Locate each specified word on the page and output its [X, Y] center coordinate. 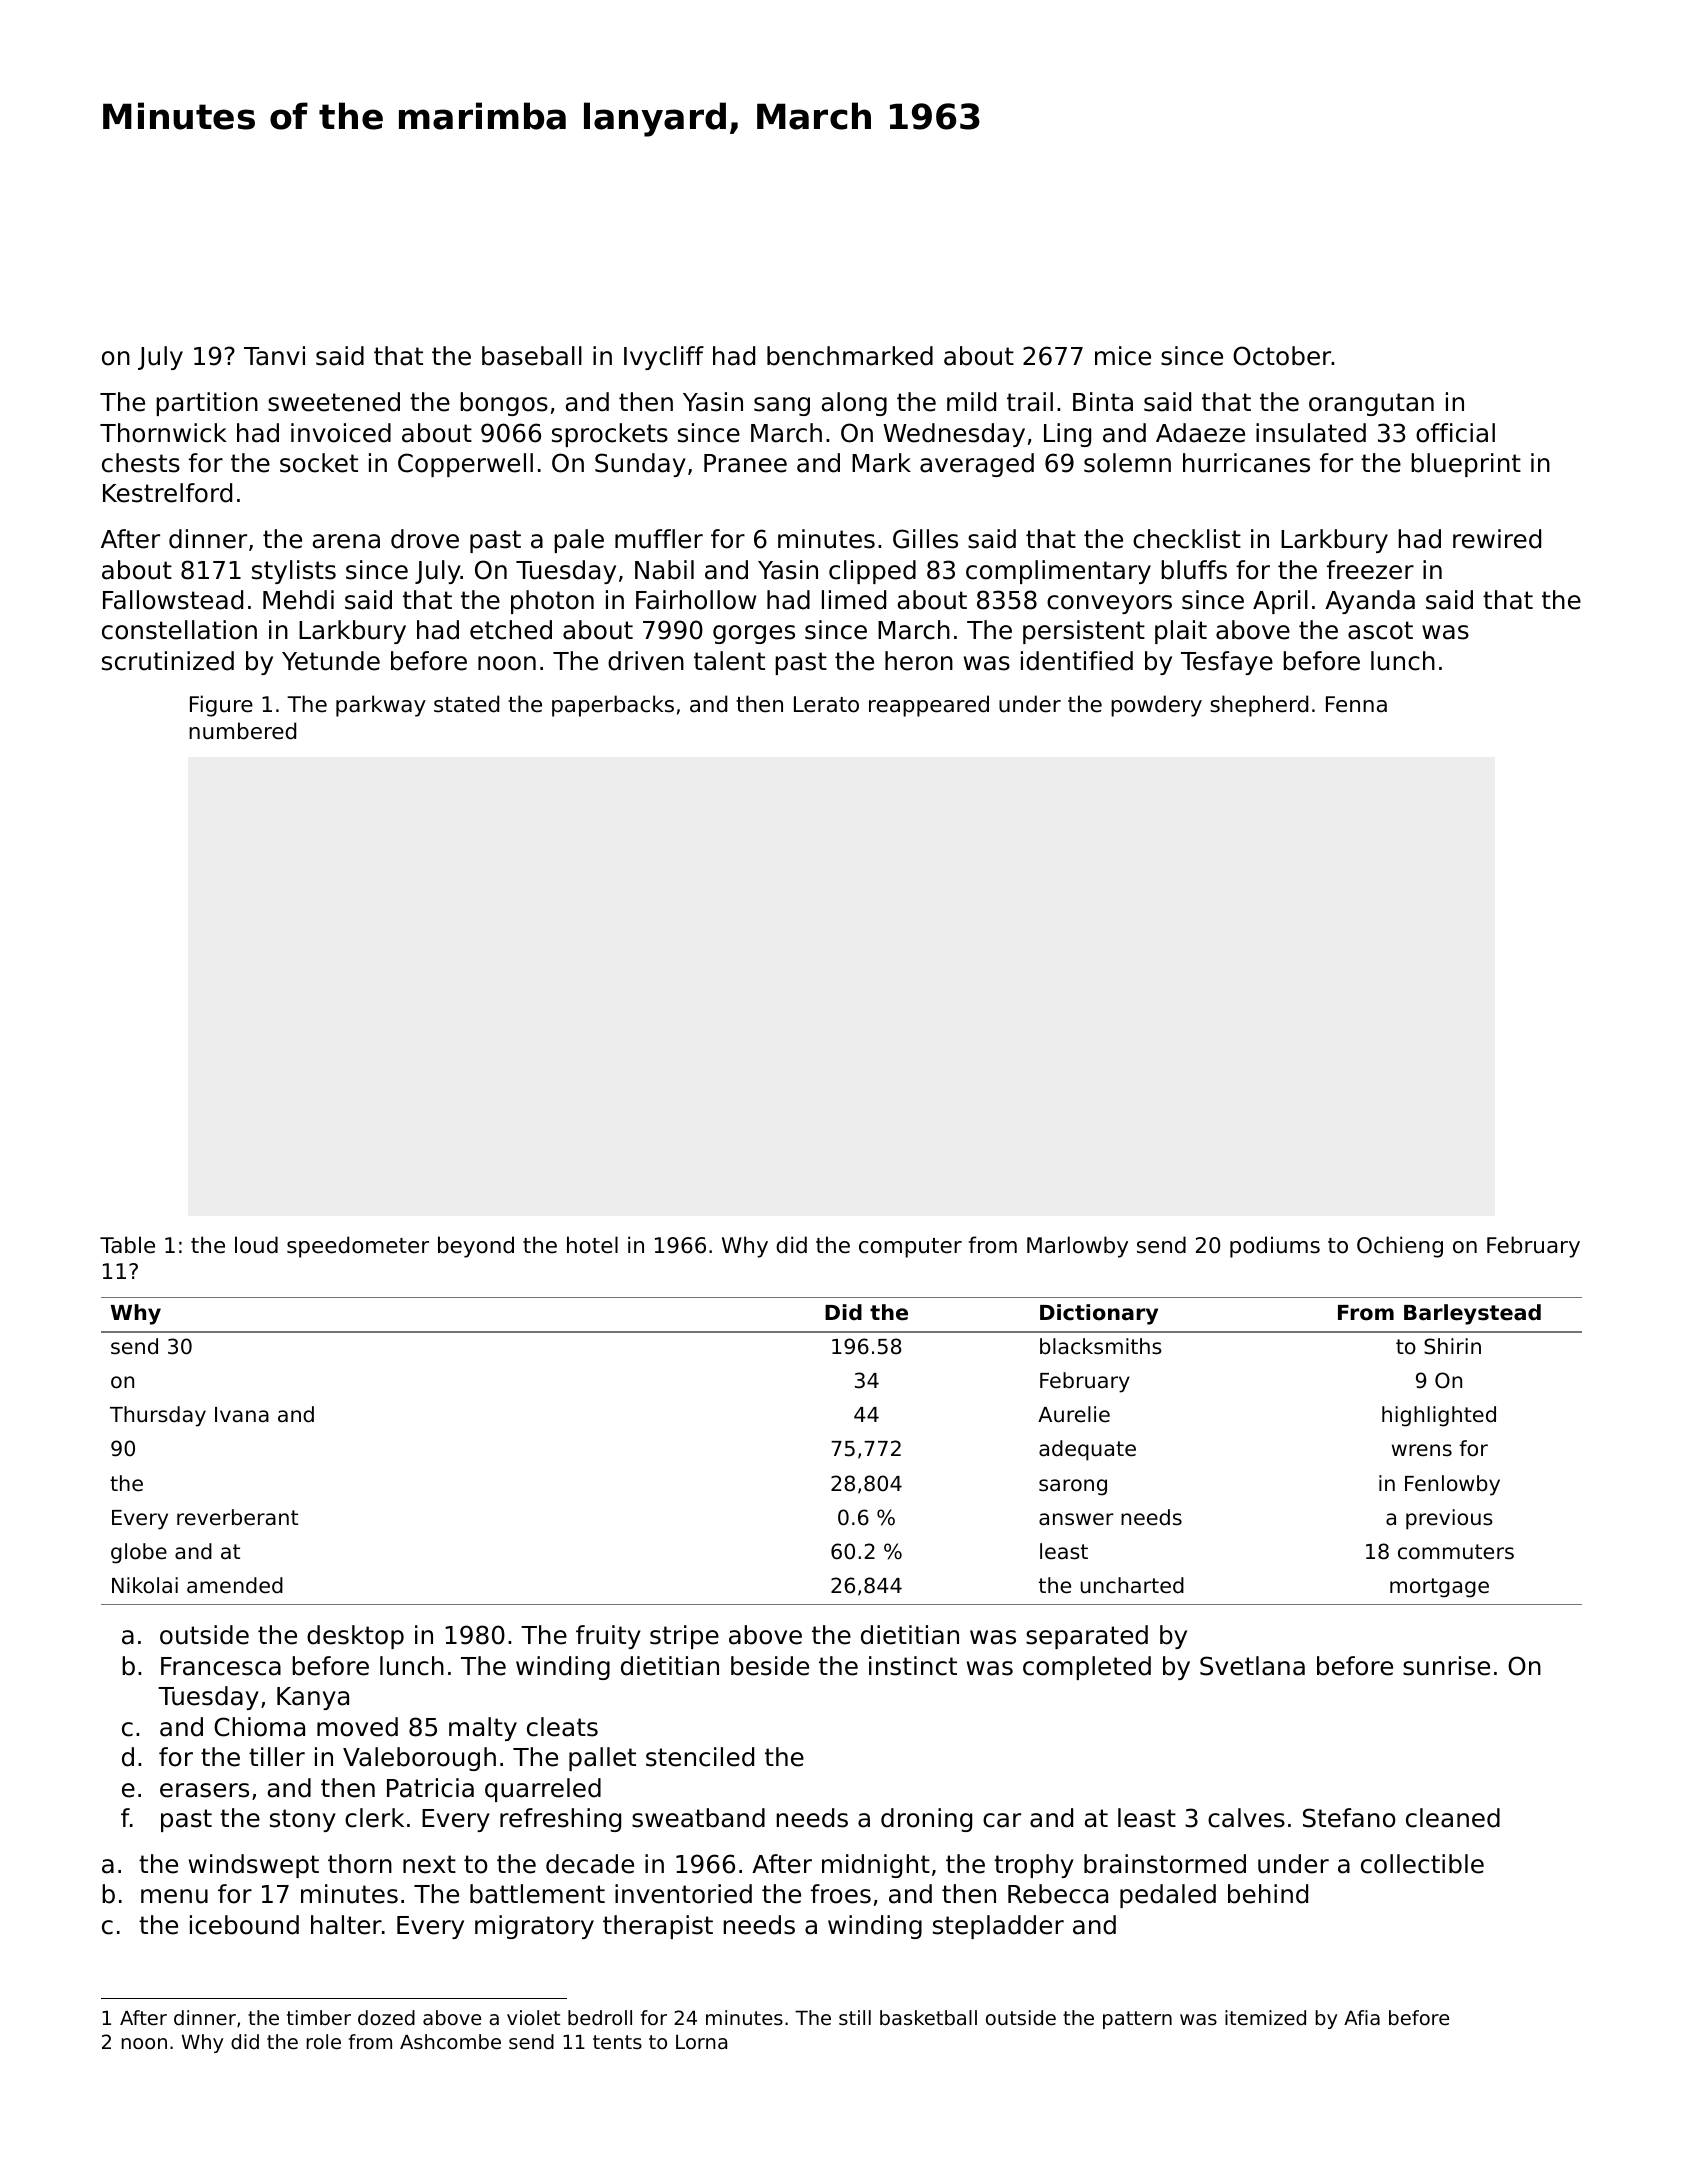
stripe [684, 1637]
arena [346, 541]
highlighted [1439, 1416]
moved [357, 1727]
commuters [1456, 1552]
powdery [1156, 706]
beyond [476, 1247]
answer [1076, 1519]
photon [552, 602]
